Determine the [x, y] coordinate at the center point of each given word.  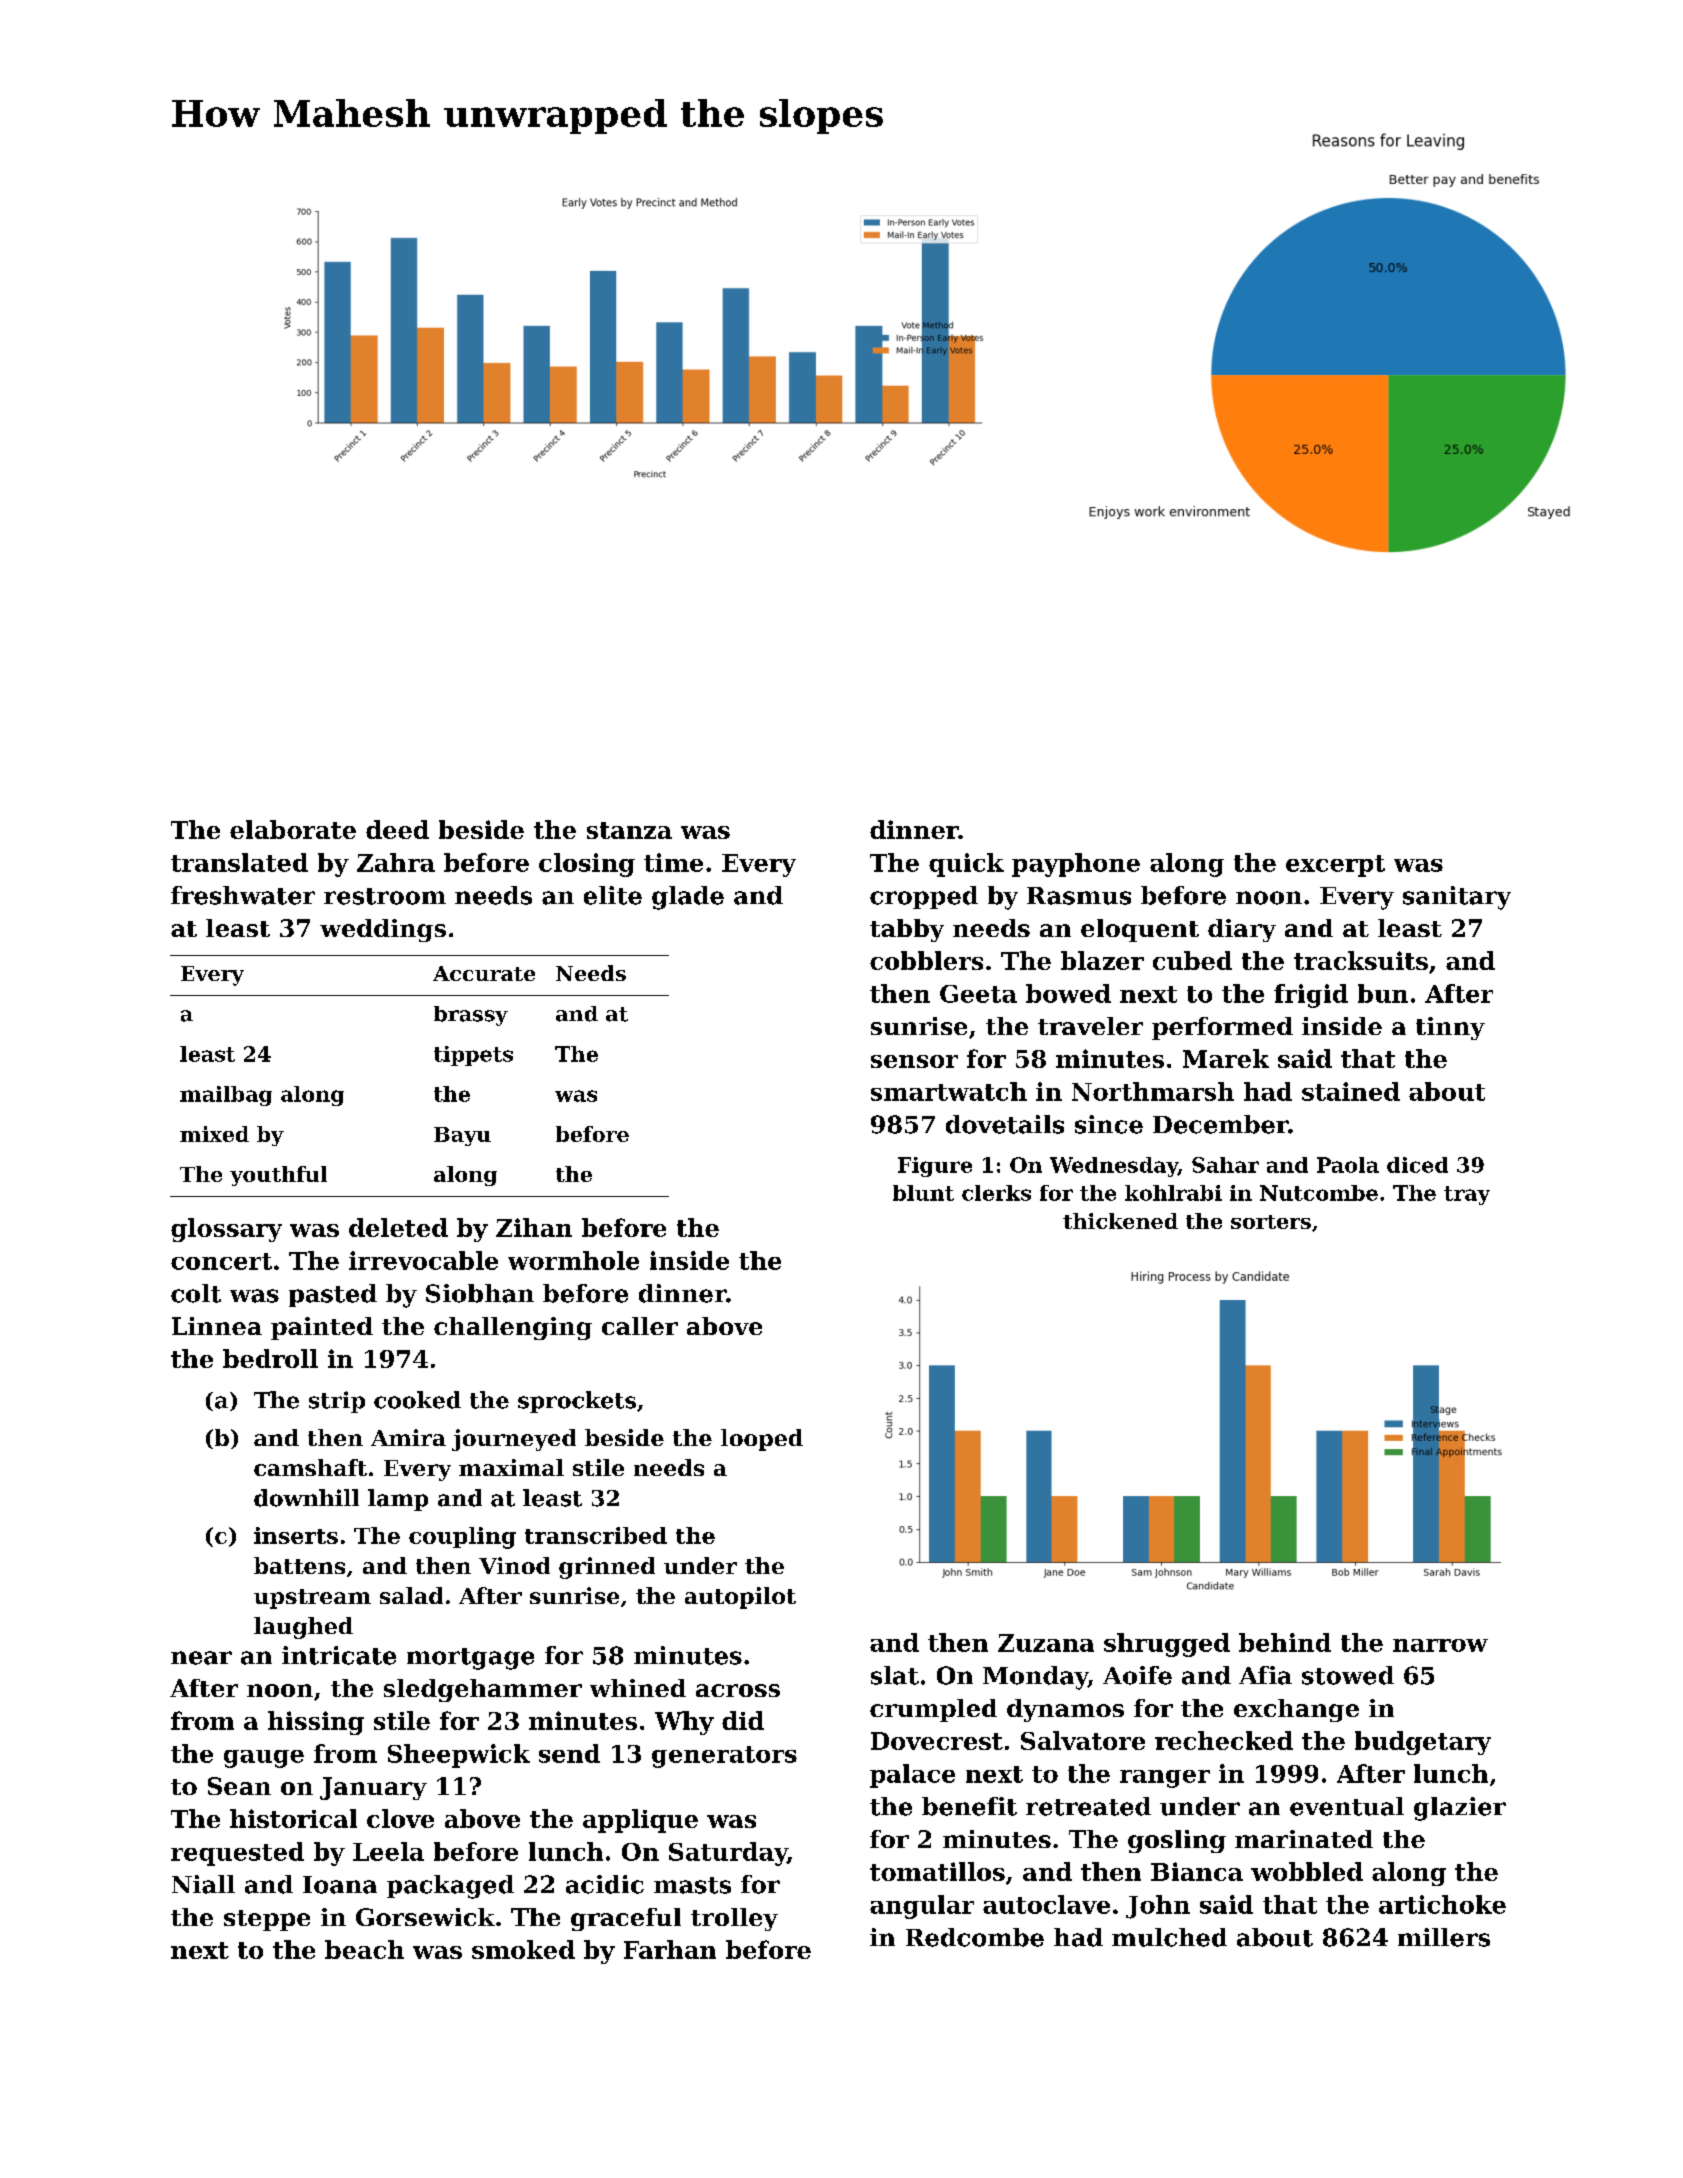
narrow [1440, 1645]
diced [1417, 1165]
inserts [296, 1535]
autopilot [740, 1598]
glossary [226, 1230]
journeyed [514, 1440]
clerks [996, 1193]
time [673, 862]
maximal [511, 1467]
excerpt [1335, 866]
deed [397, 829]
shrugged [1167, 1645]
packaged [450, 1887]
